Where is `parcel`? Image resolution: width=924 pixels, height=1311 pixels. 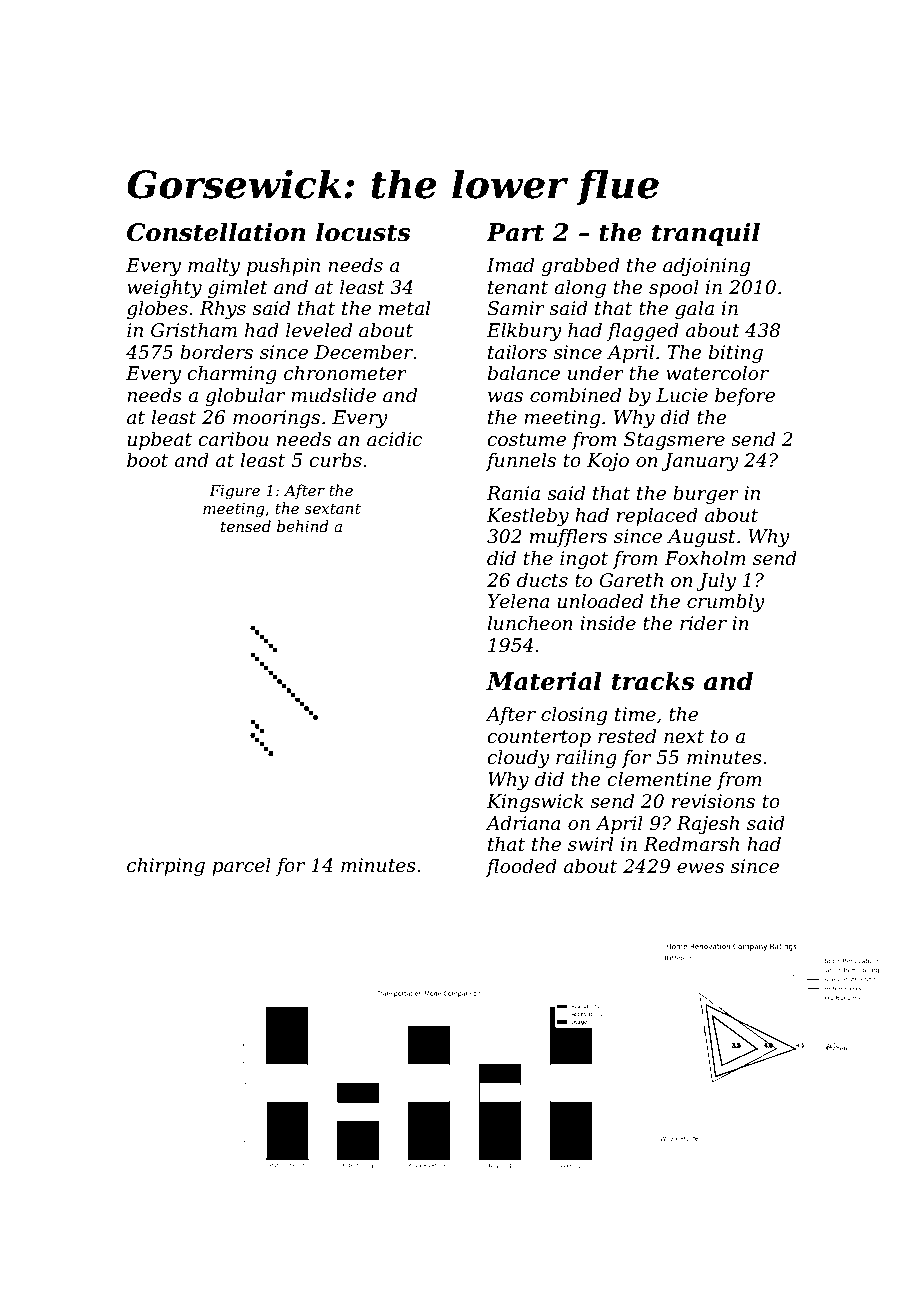 parcel is located at coordinates (241, 866).
